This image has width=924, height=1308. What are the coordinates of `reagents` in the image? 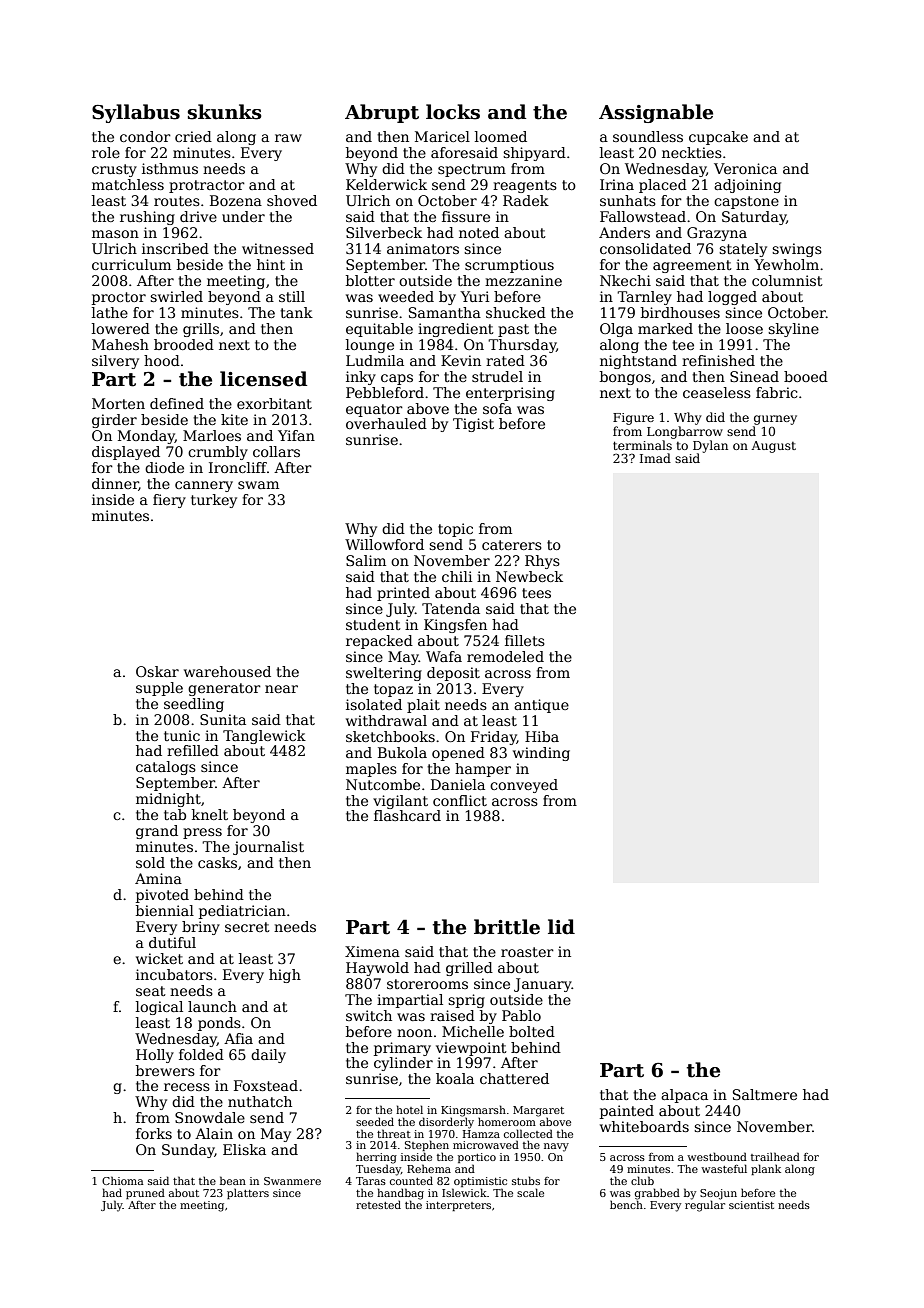 It's located at (525, 186).
